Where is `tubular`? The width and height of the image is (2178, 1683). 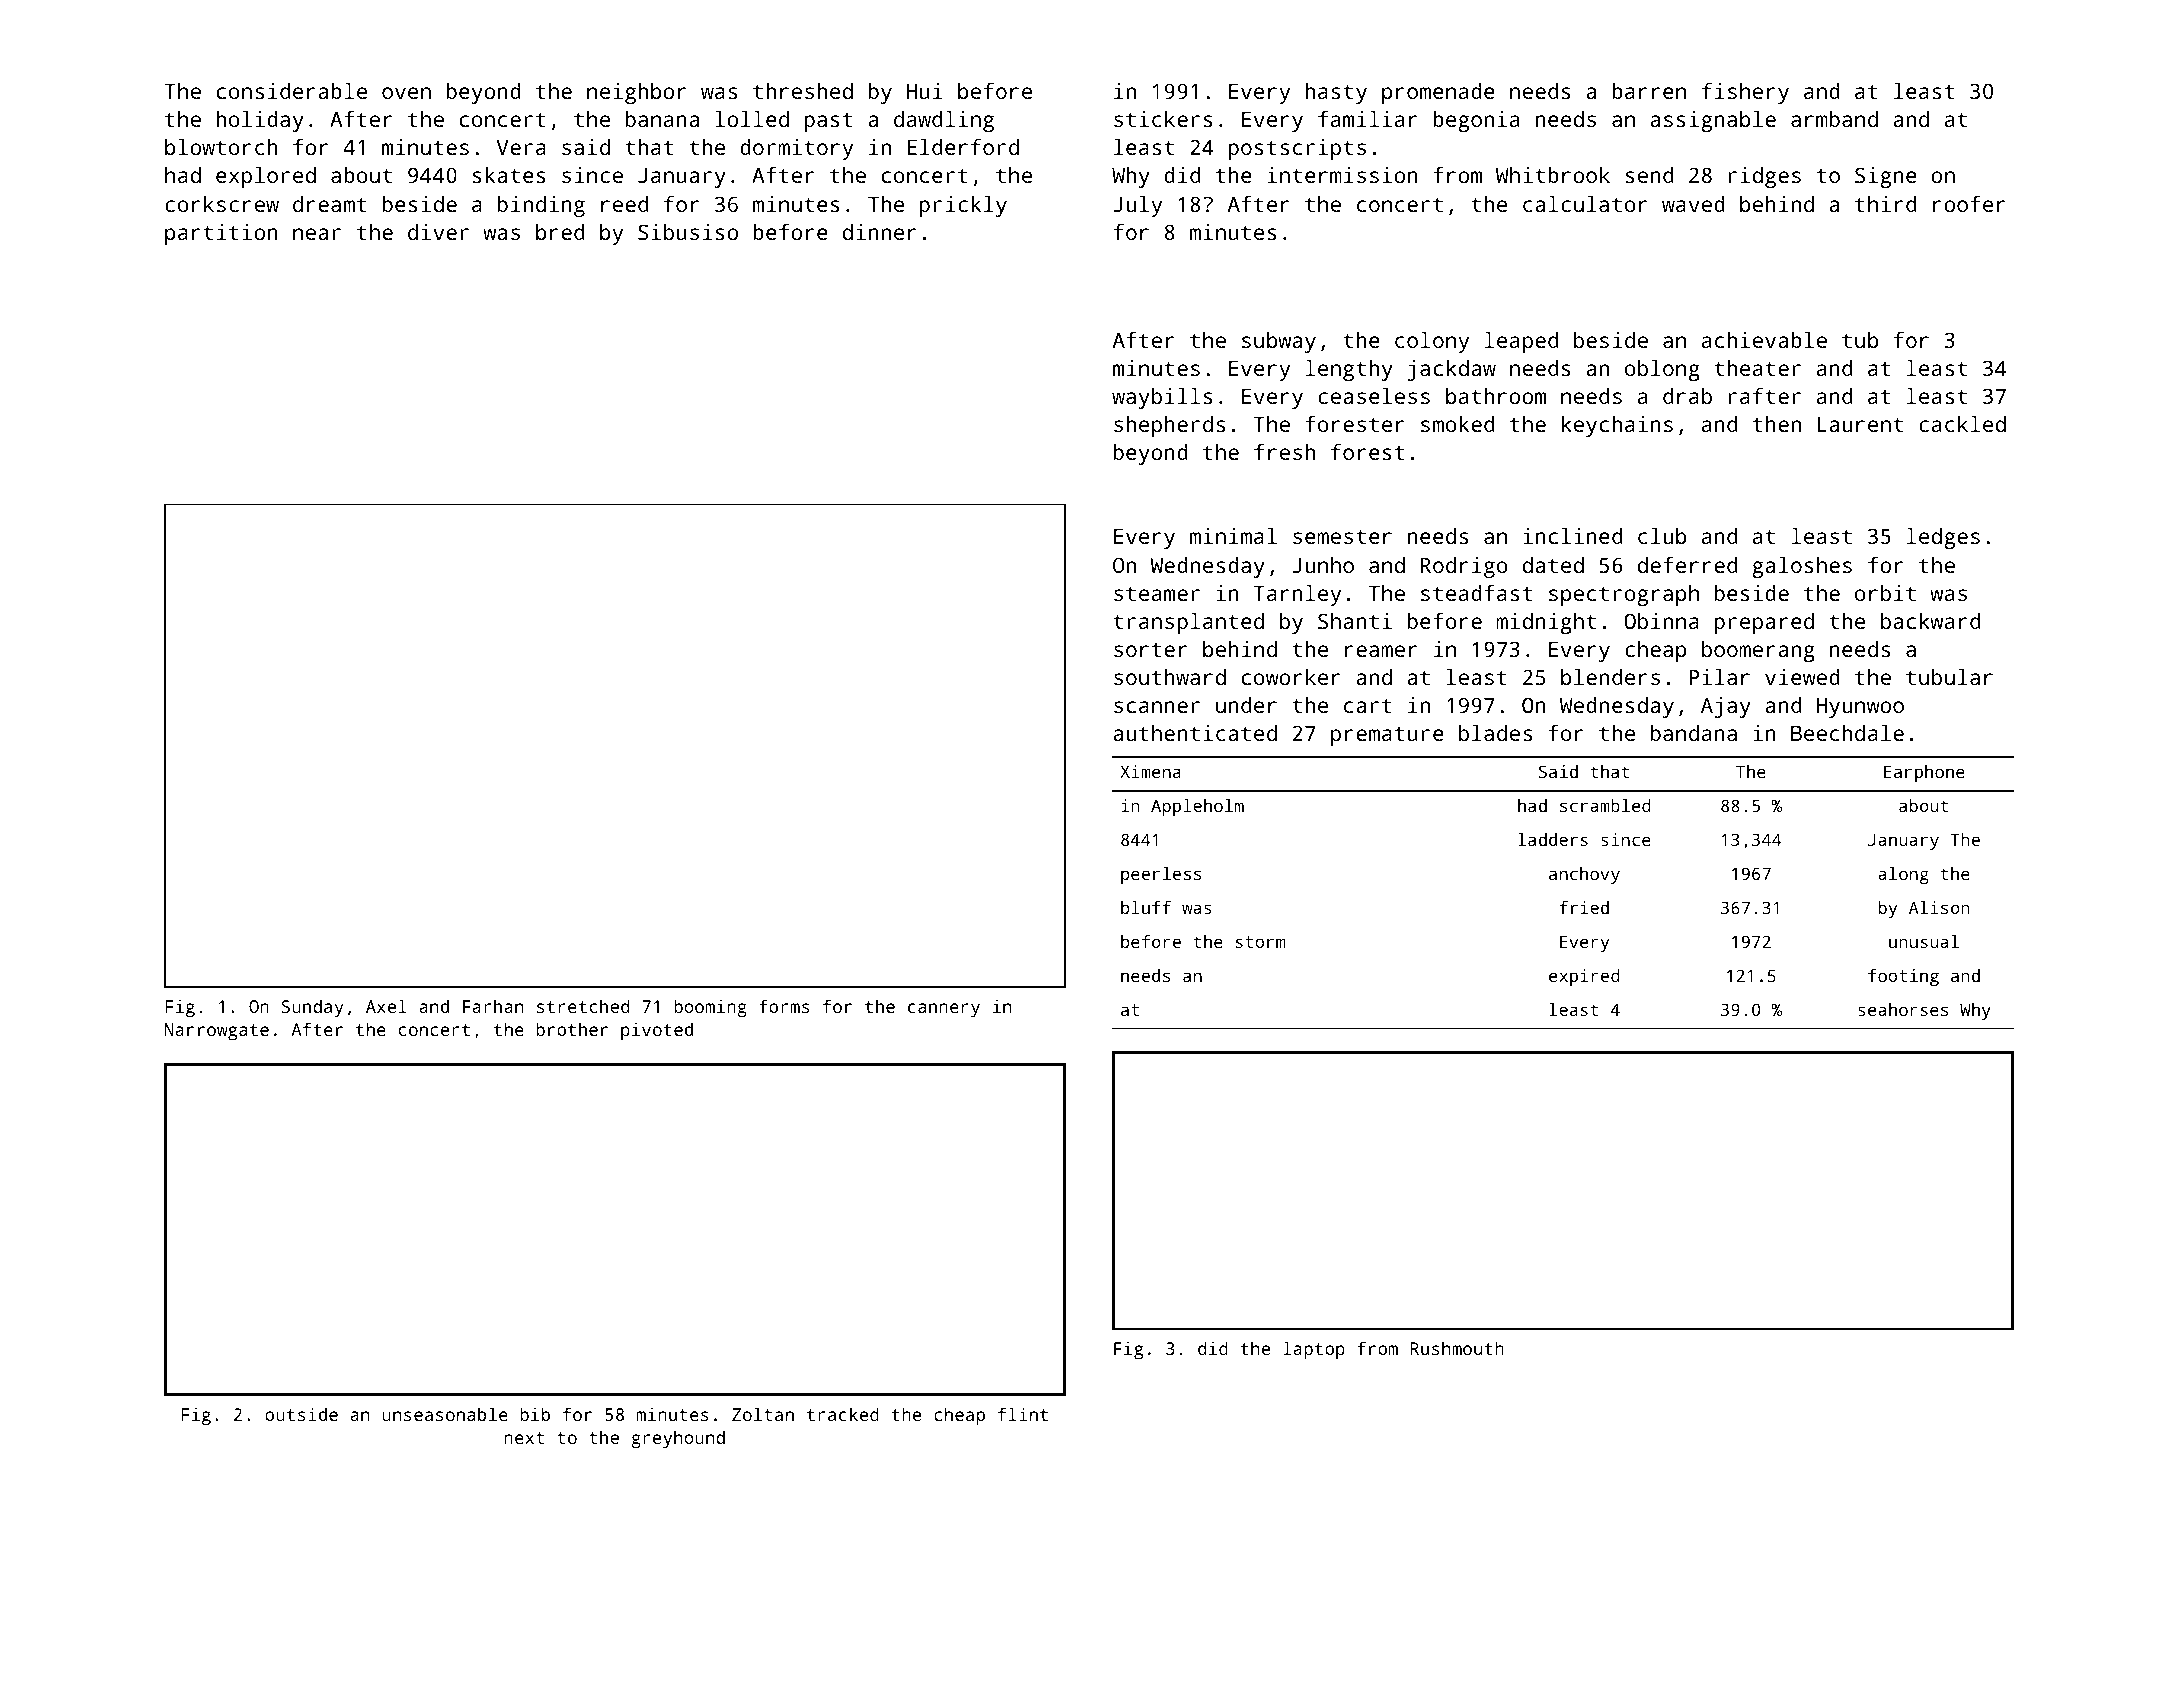
tubular is located at coordinates (1949, 677).
